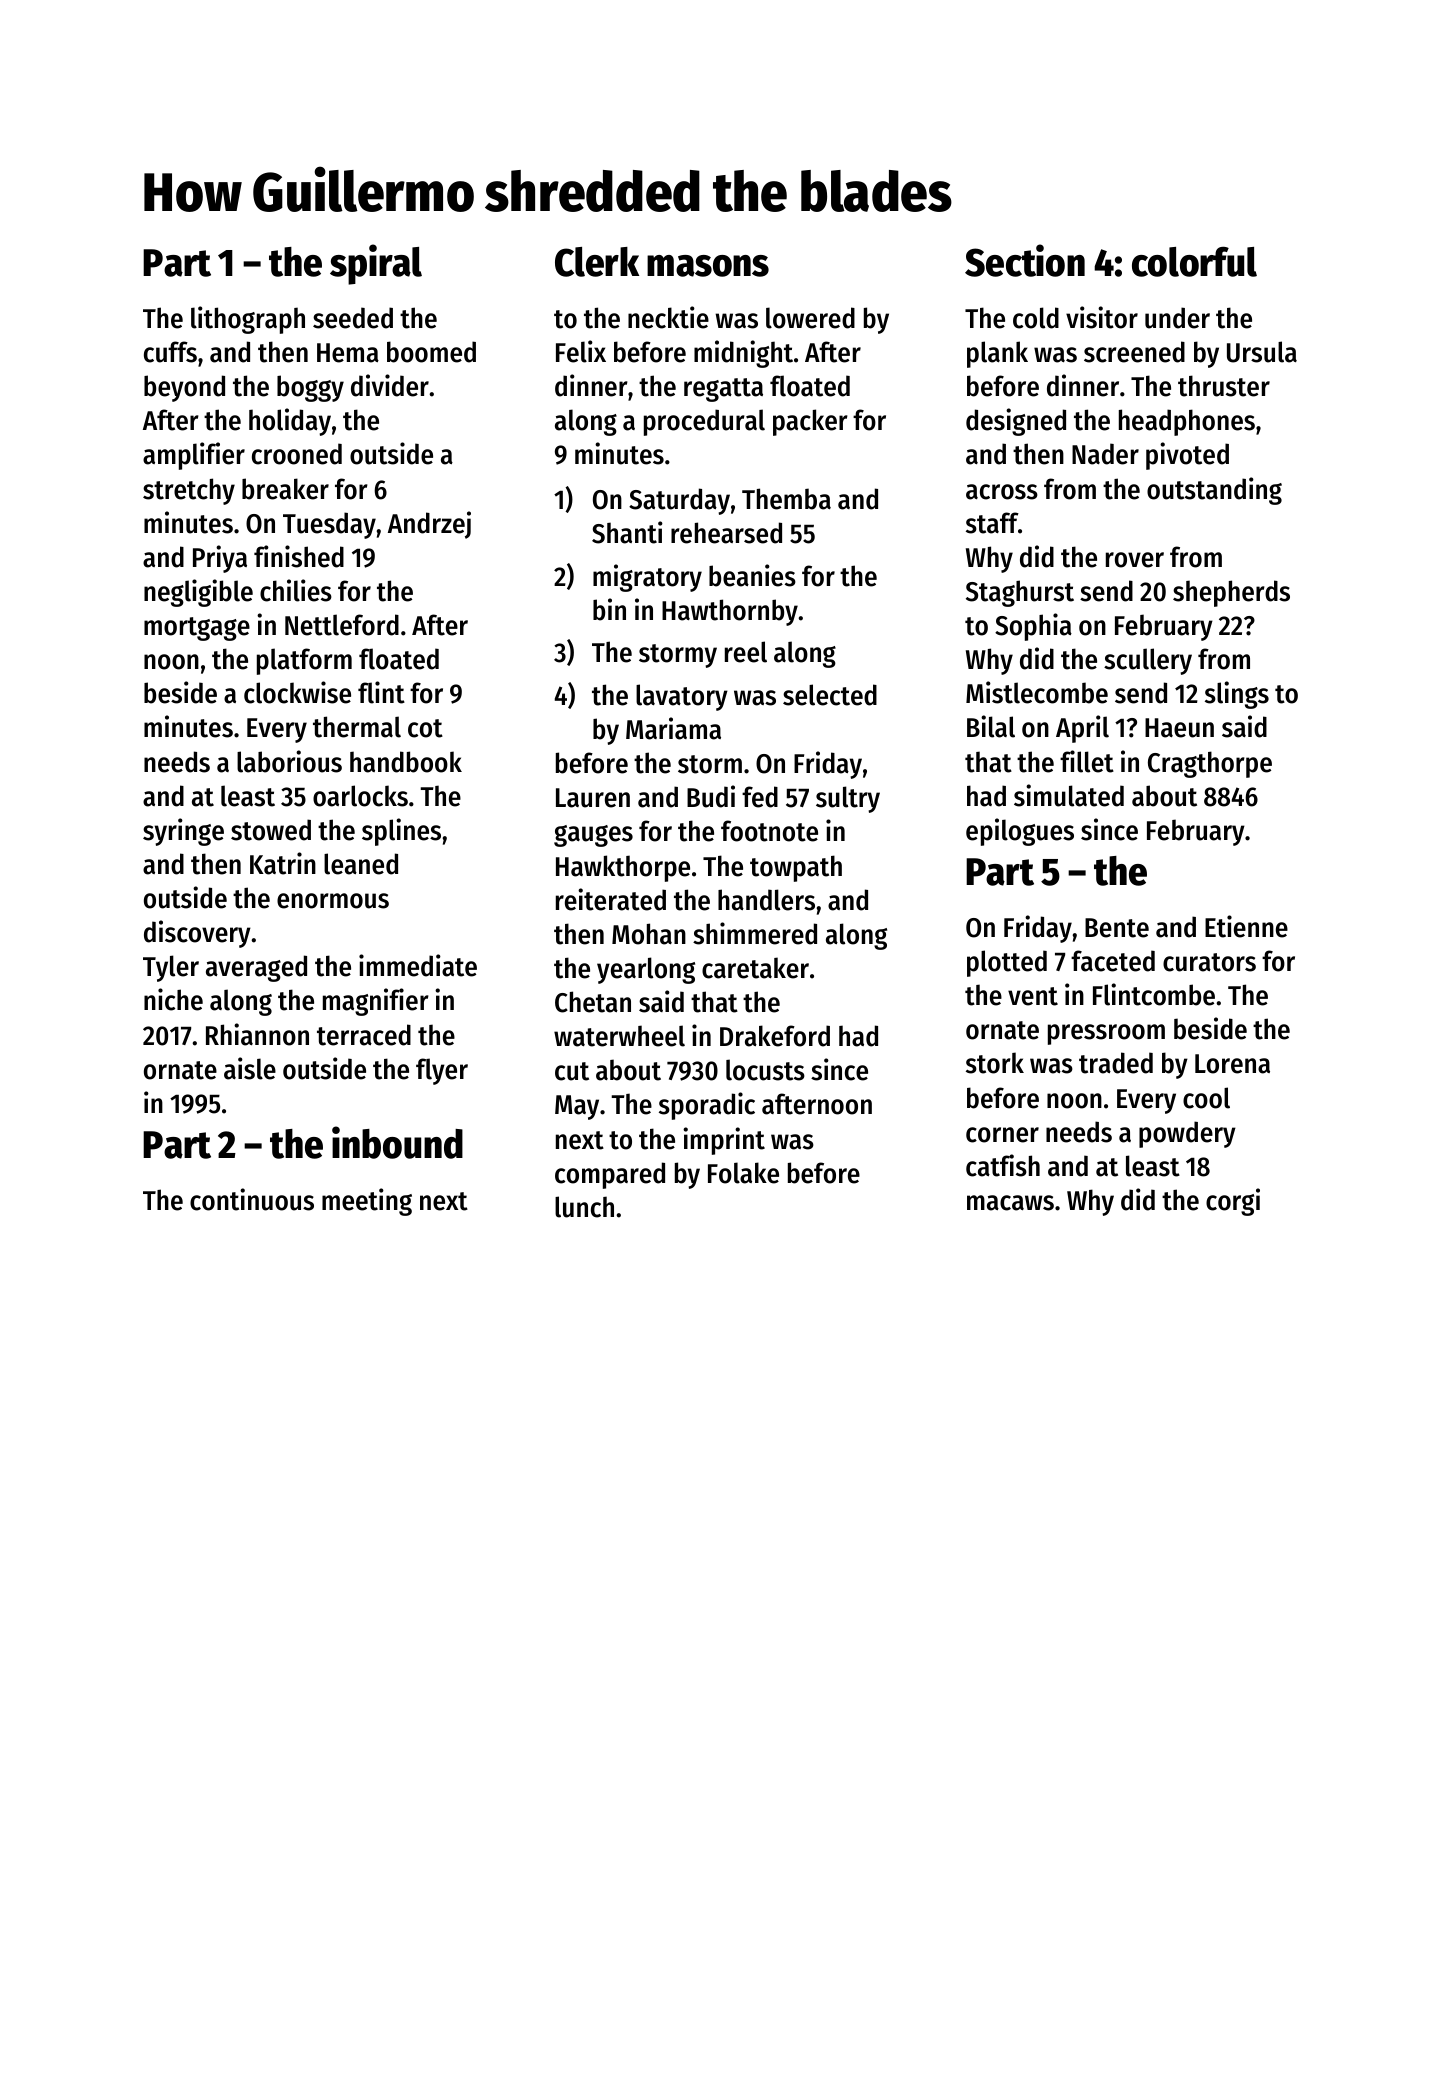 Image resolution: width=1450 pixels, height=2100 pixels. What do you see at coordinates (1020, 593) in the screenshot?
I see `Staghurst` at bounding box center [1020, 593].
